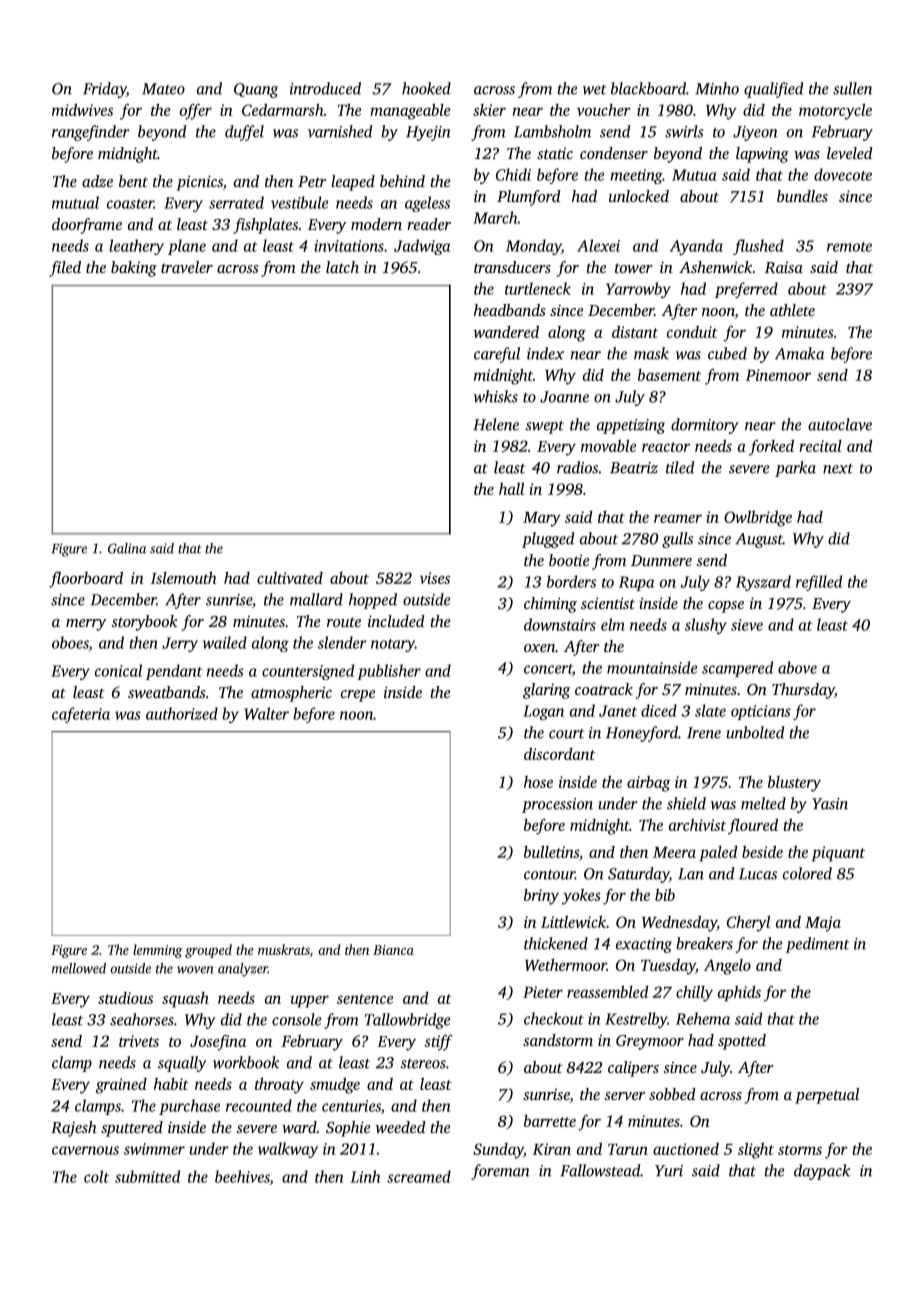  What do you see at coordinates (342, 267) in the document?
I see `latch` at bounding box center [342, 267].
